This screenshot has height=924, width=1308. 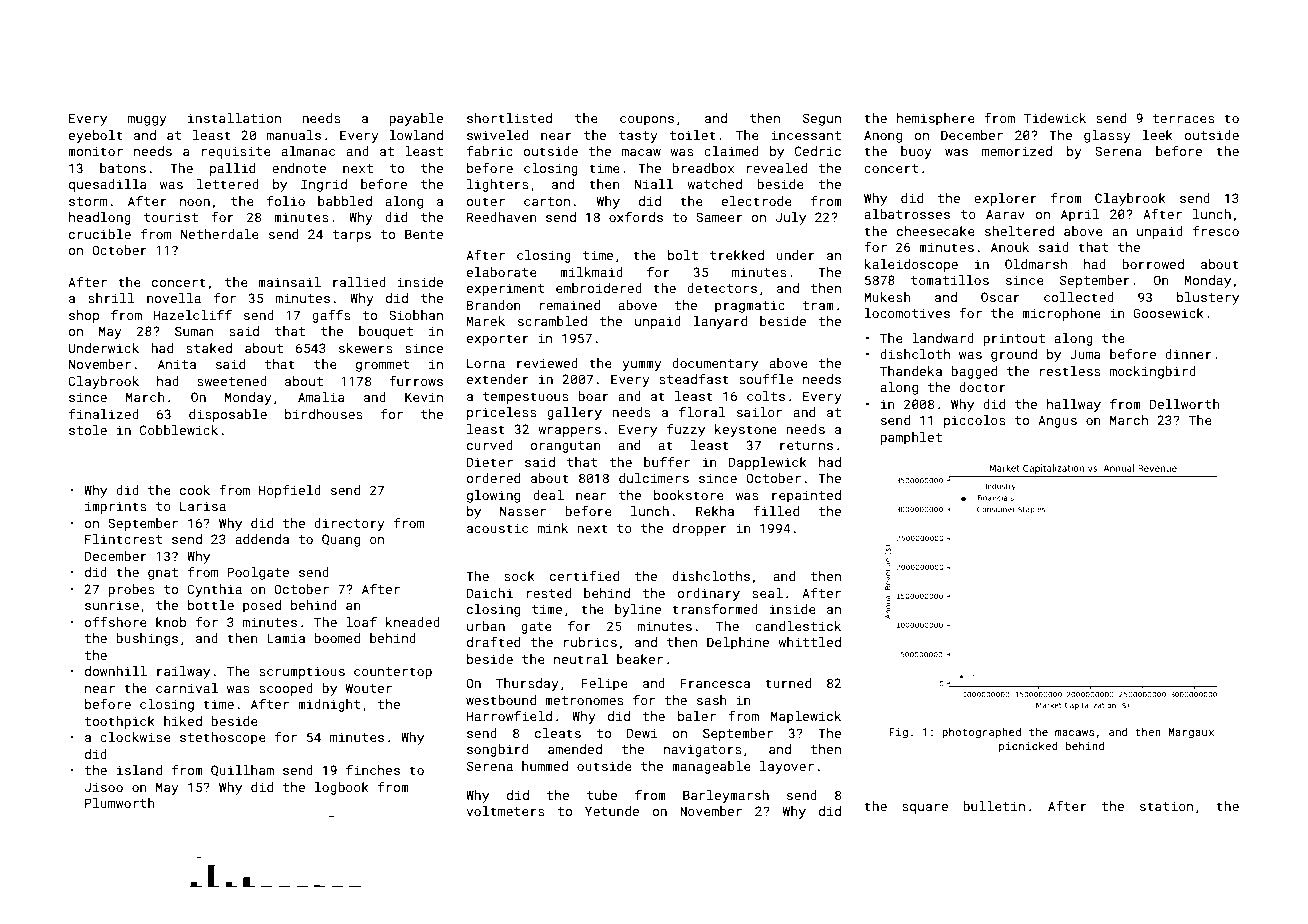 What do you see at coordinates (104, 414) in the screenshot?
I see `finalized` at bounding box center [104, 414].
